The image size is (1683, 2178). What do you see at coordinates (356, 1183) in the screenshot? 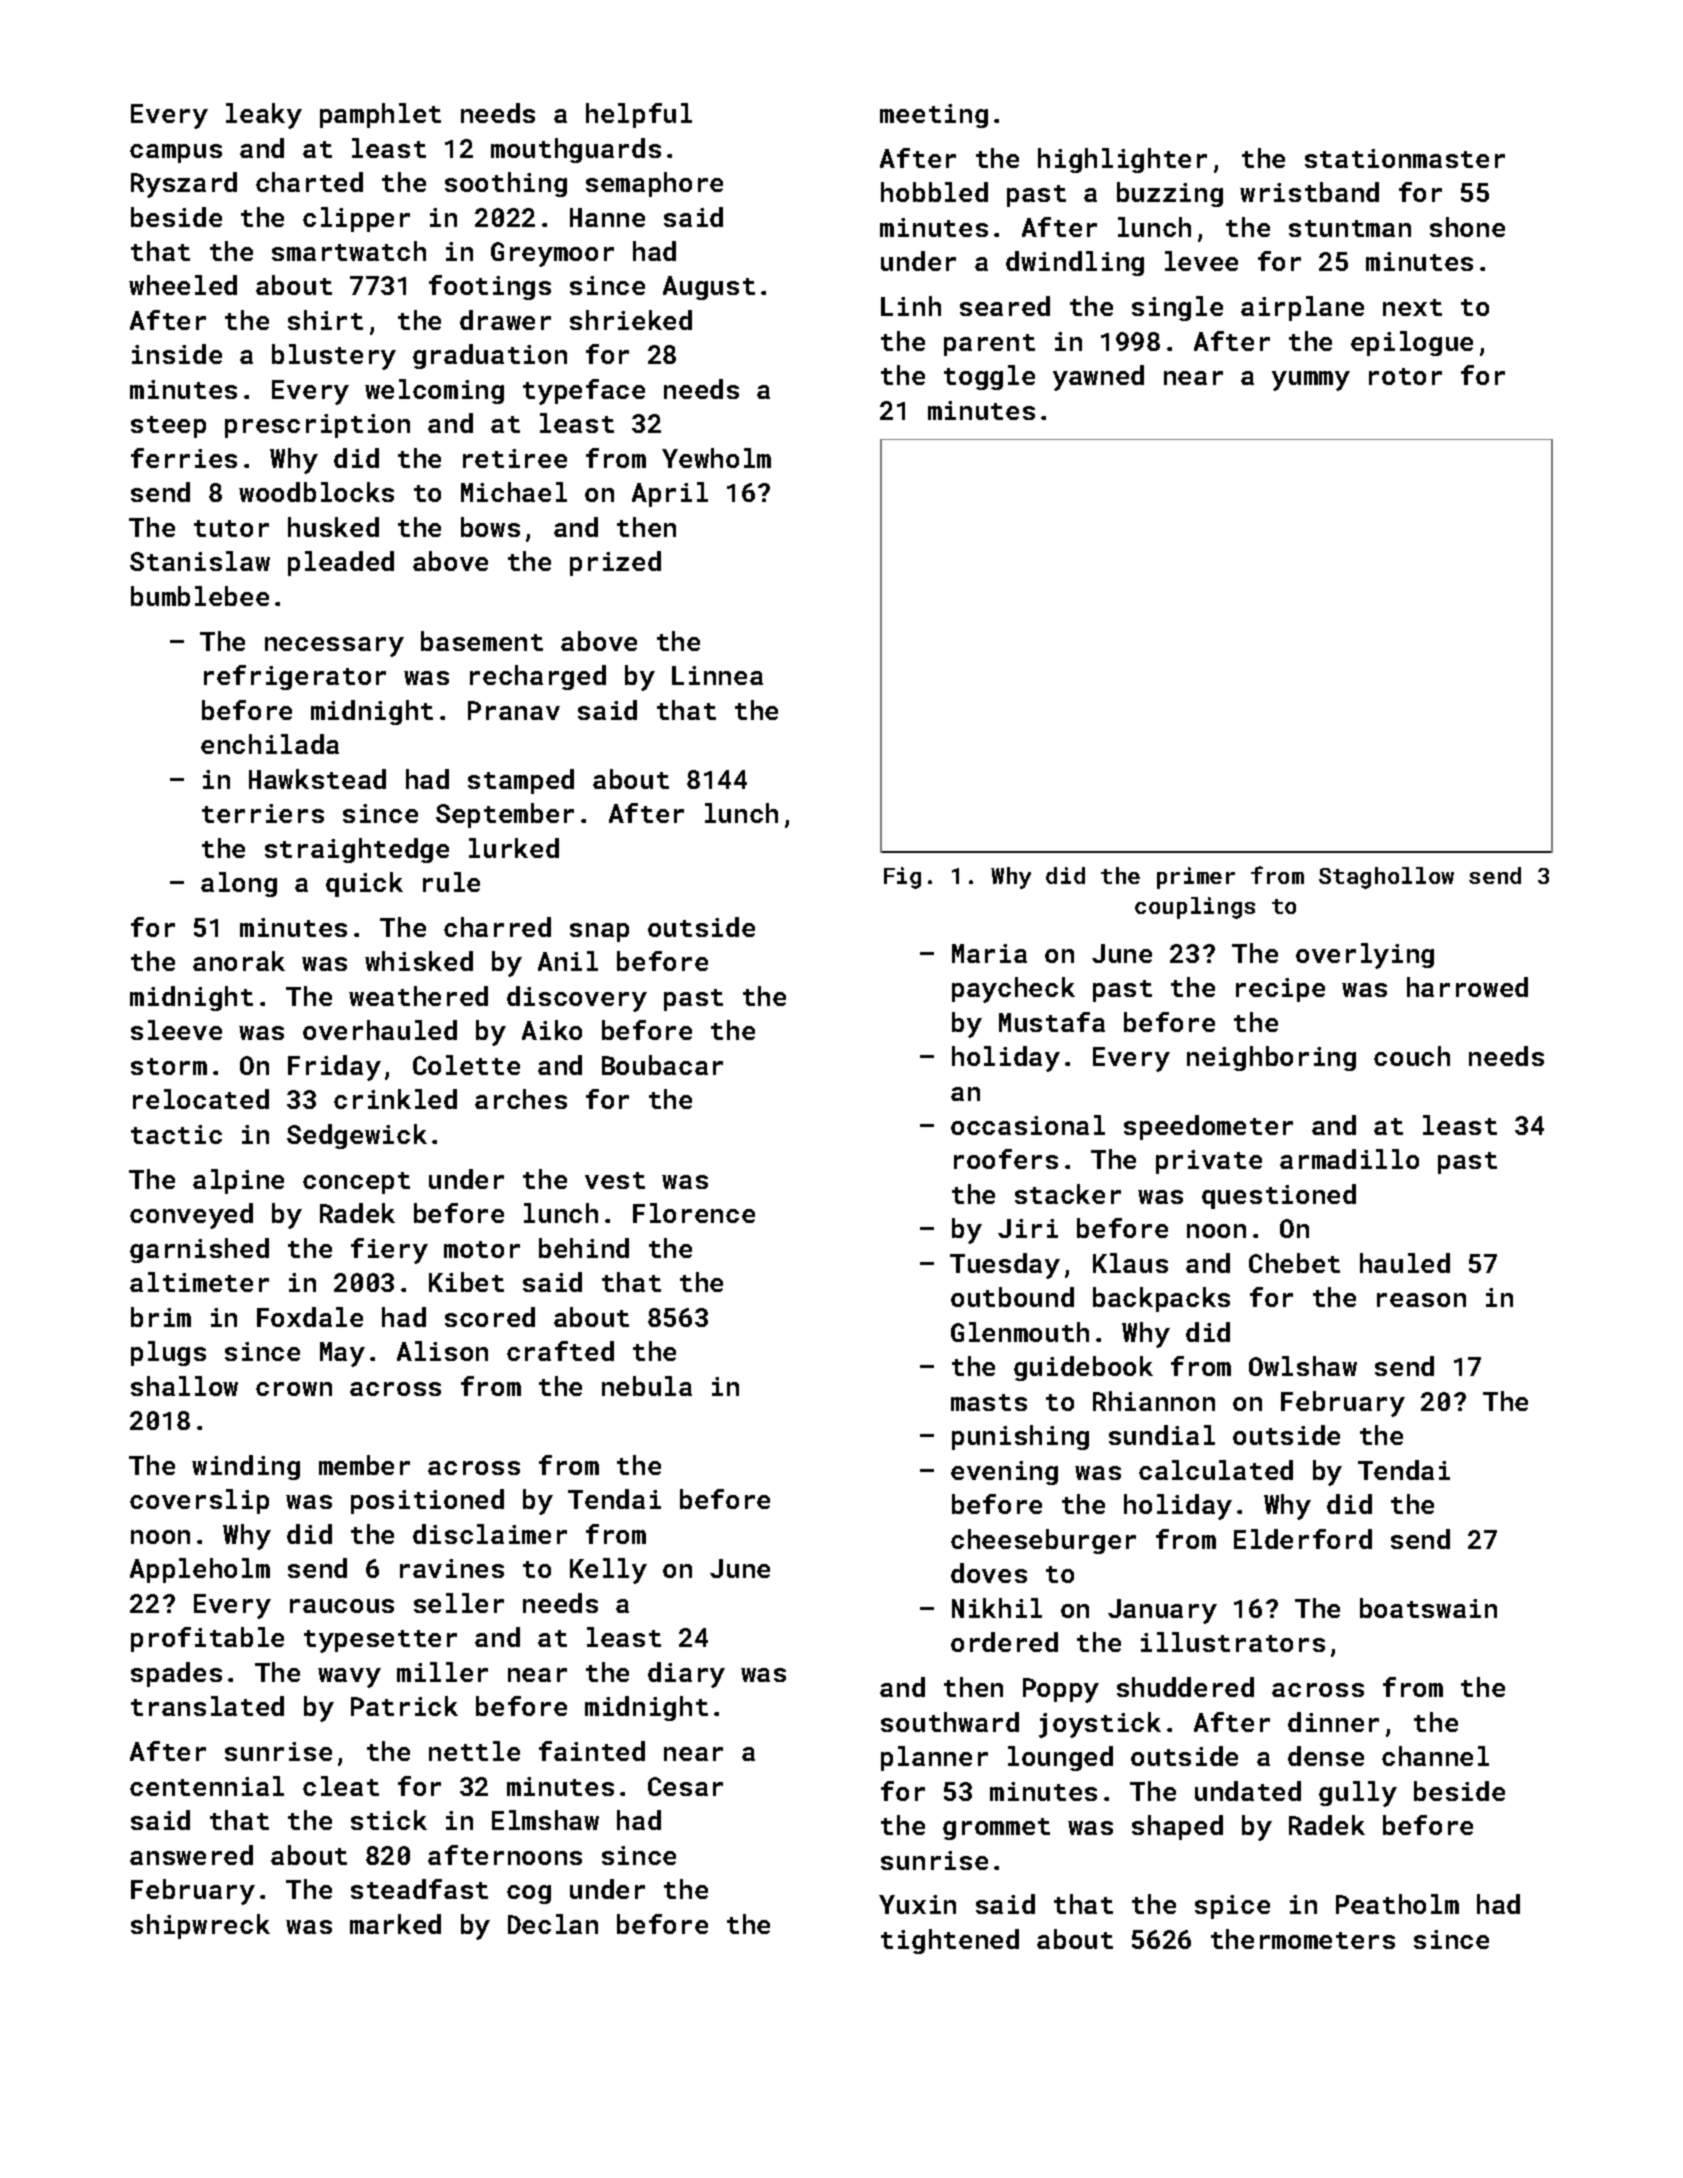
I see `concept` at bounding box center [356, 1183].
